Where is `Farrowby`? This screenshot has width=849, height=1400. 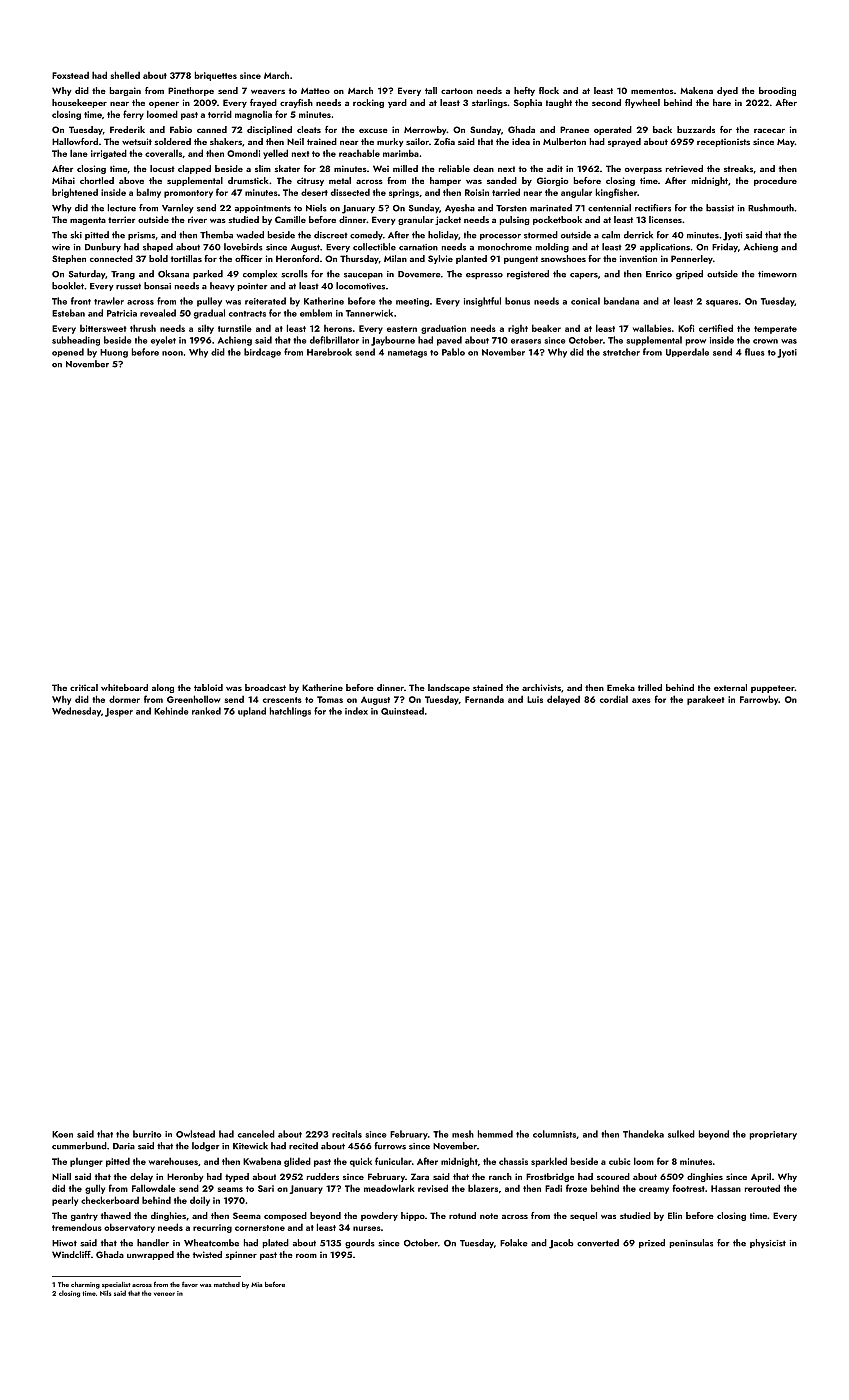
Farrowby is located at coordinates (759, 700).
